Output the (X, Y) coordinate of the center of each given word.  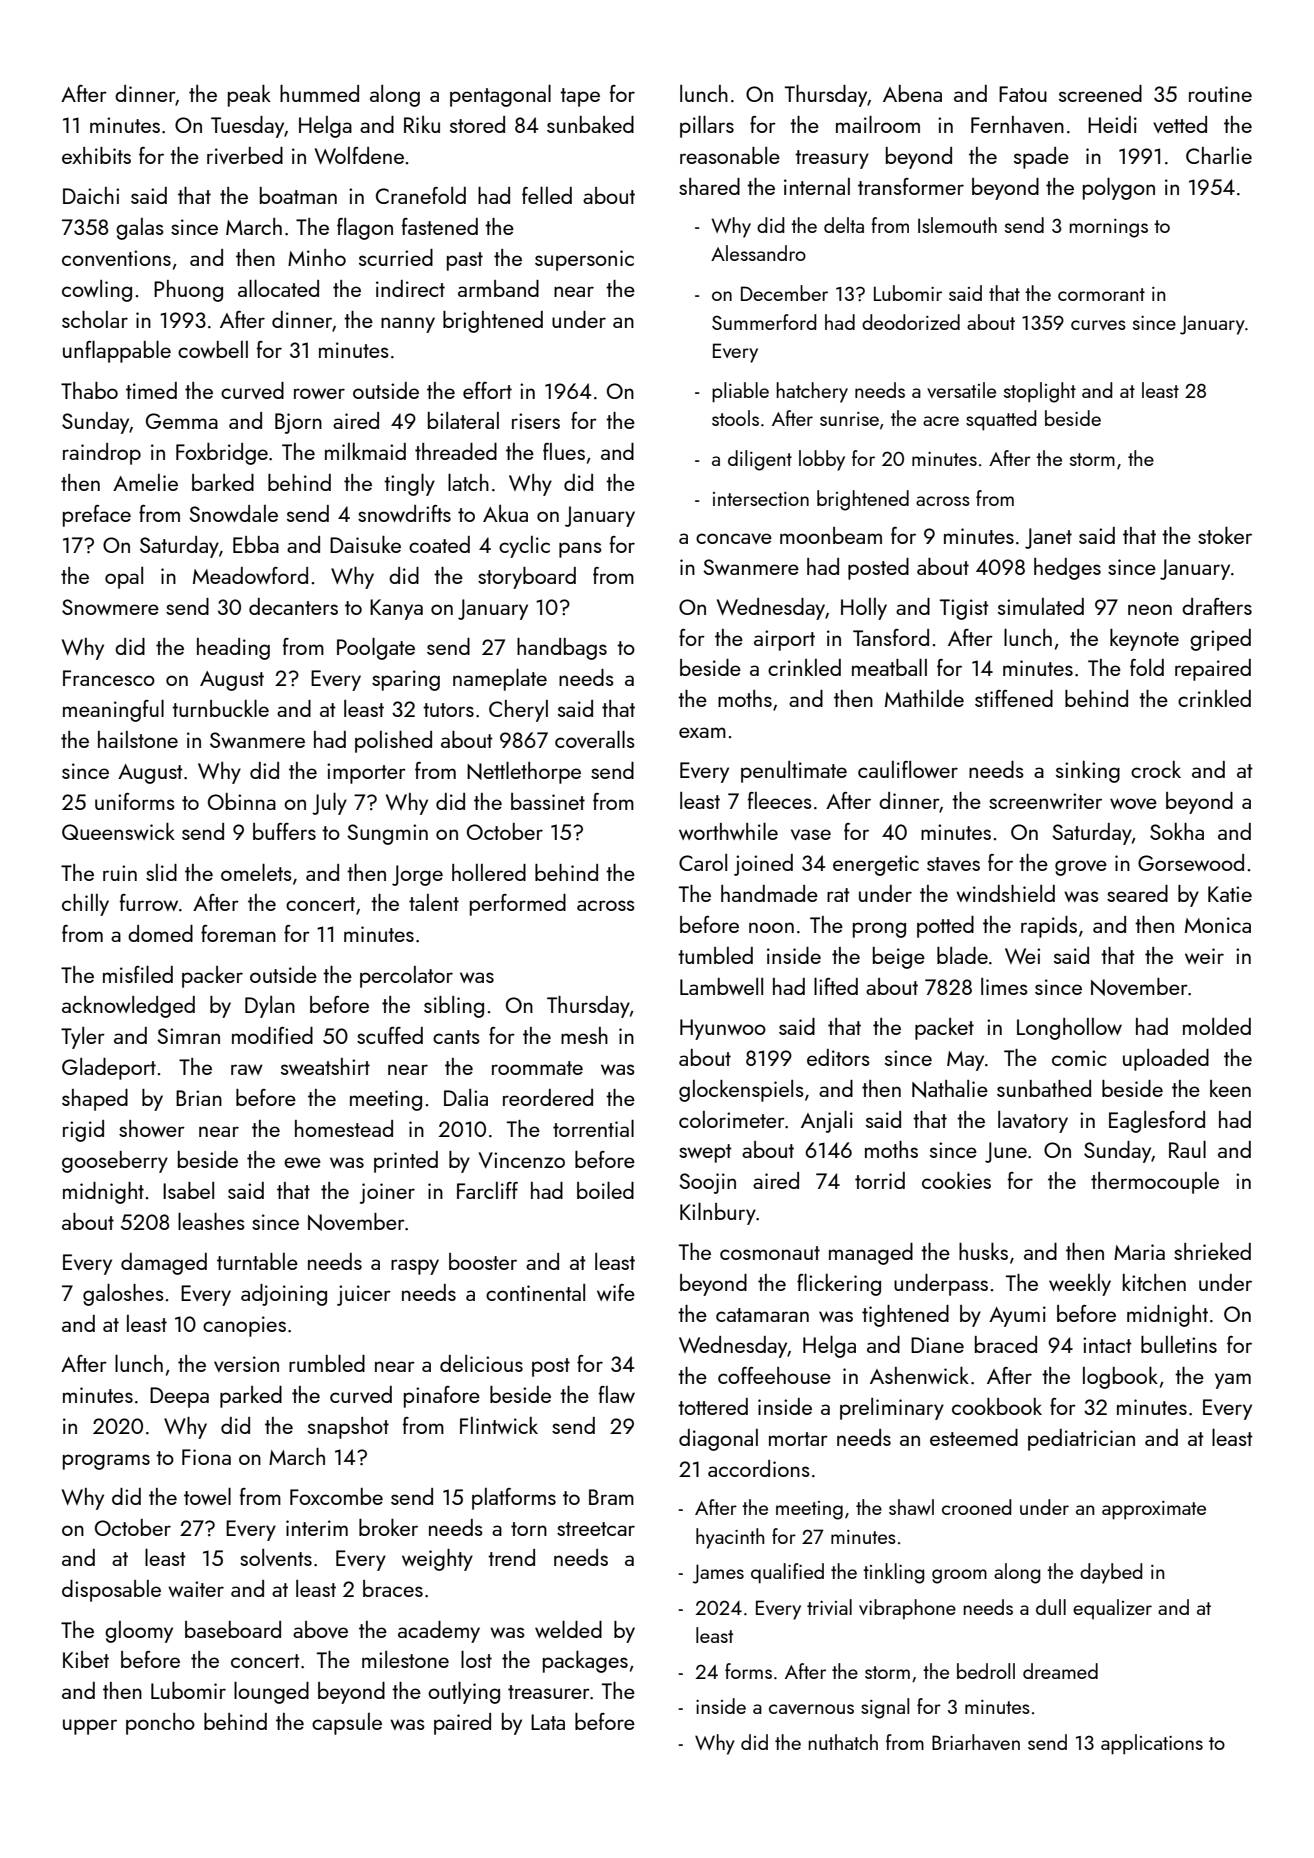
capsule (347, 1724)
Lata (548, 1722)
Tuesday (247, 127)
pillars (707, 127)
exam (702, 732)
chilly (85, 905)
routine (1220, 94)
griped (1220, 640)
